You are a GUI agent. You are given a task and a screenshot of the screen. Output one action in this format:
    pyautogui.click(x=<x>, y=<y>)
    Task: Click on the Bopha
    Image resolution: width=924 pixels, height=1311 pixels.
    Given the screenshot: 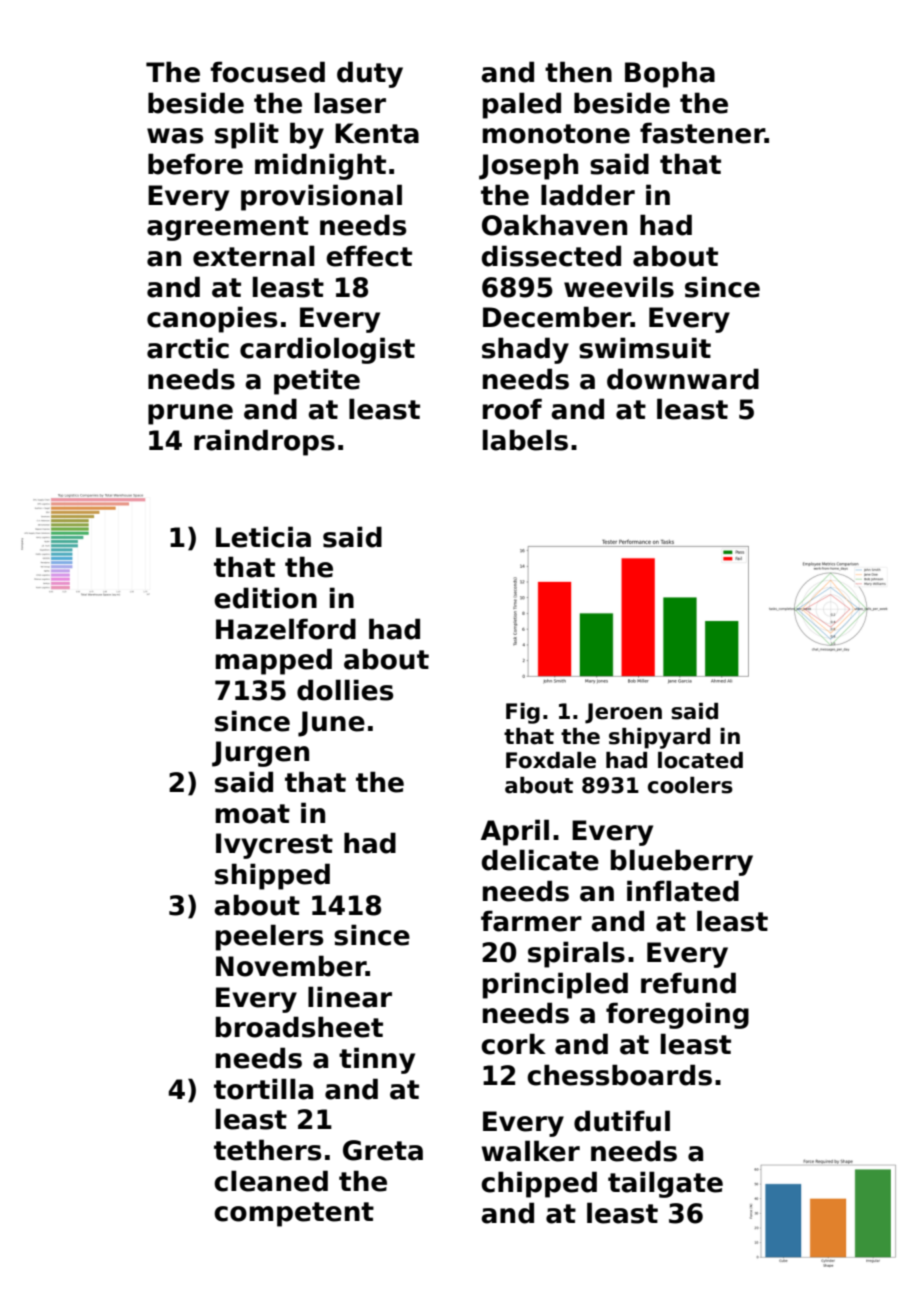 What is the action you would take?
    pyautogui.click(x=670, y=74)
